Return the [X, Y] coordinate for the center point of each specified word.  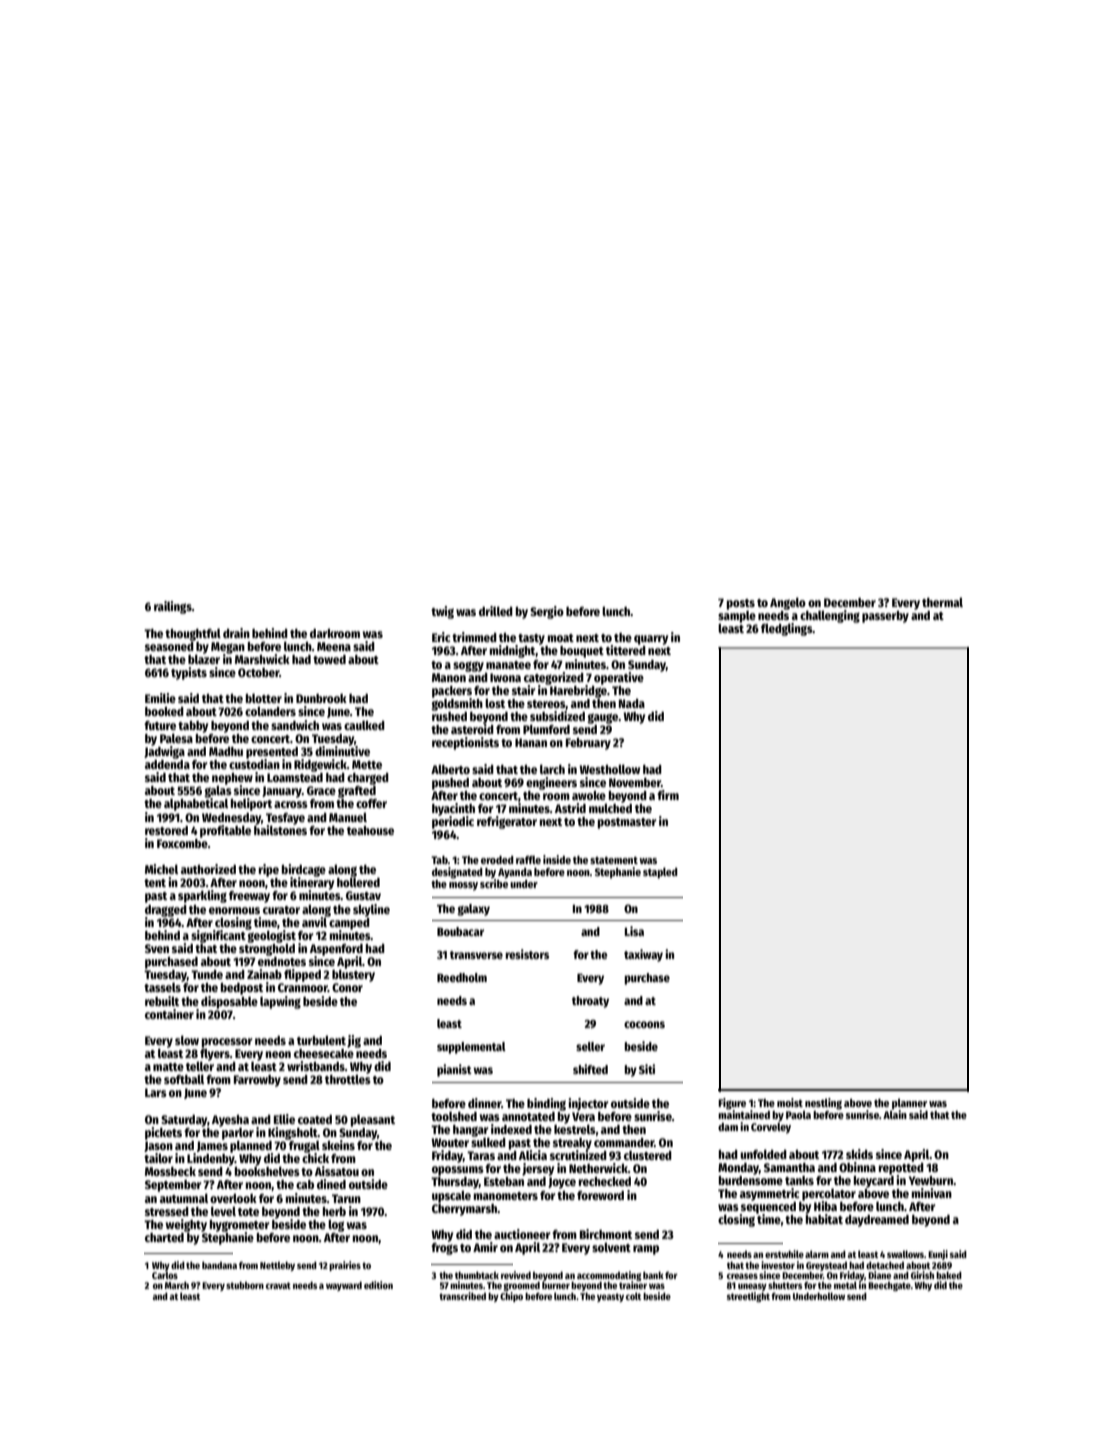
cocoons [644, 1024]
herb [334, 1211]
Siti [647, 1069]
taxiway [643, 955]
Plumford [546, 729]
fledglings [787, 629]
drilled [496, 611]
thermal [942, 602]
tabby [193, 727]
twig [442, 612]
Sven [157, 948]
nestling [823, 1104]
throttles [348, 1079]
